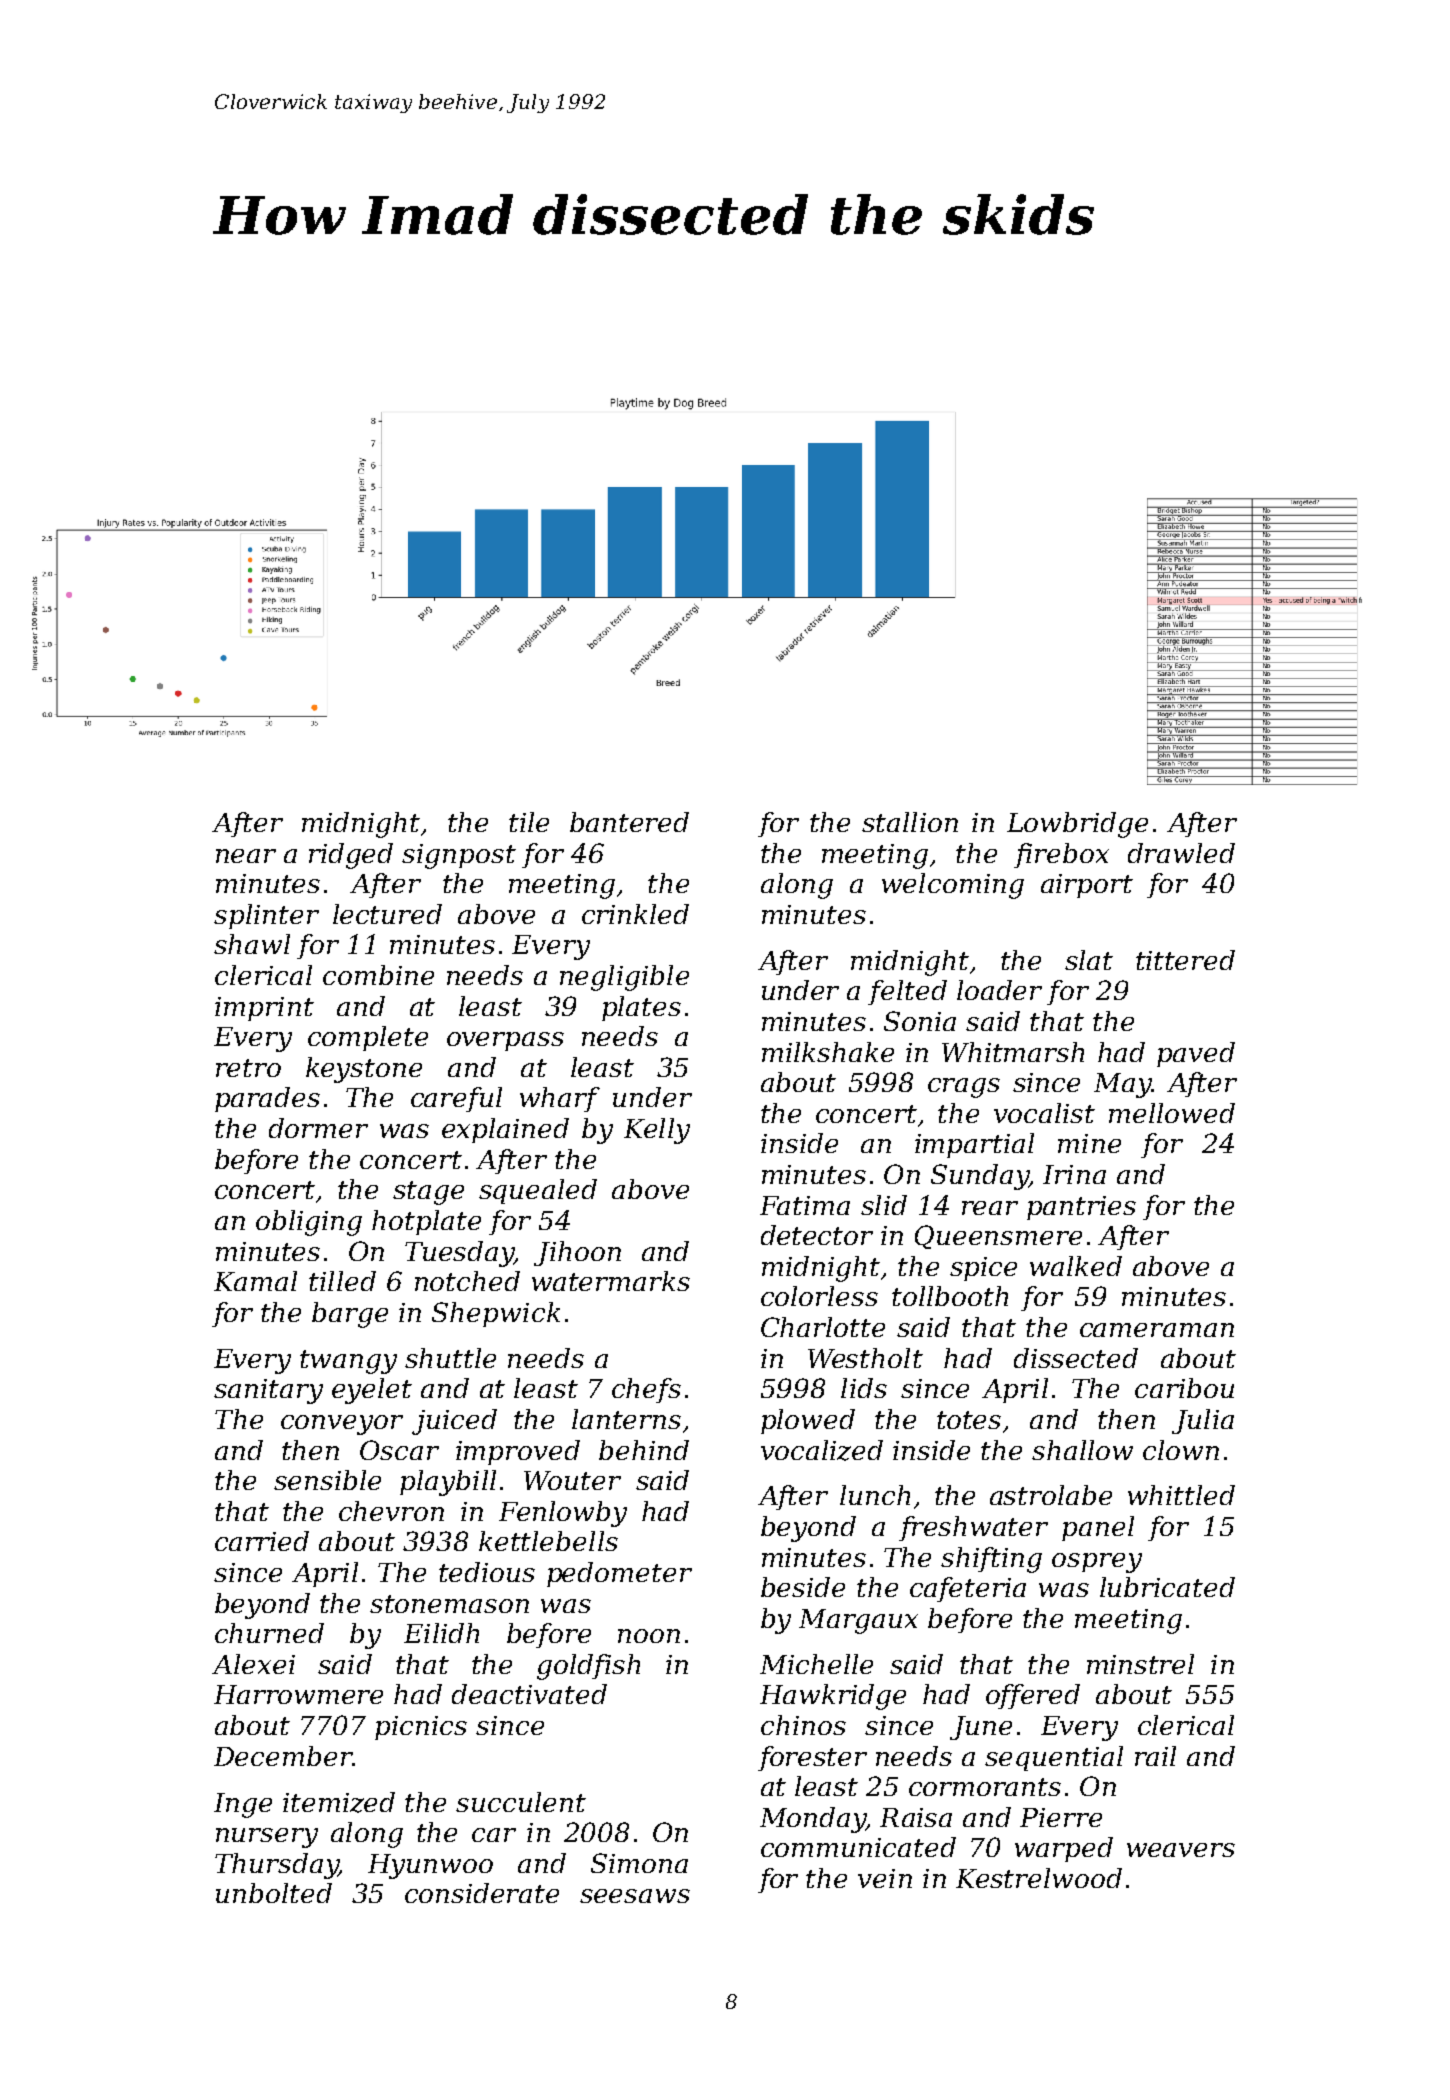 This screenshot has width=1450, height=2100. I want to click on ridged, so click(351, 856).
